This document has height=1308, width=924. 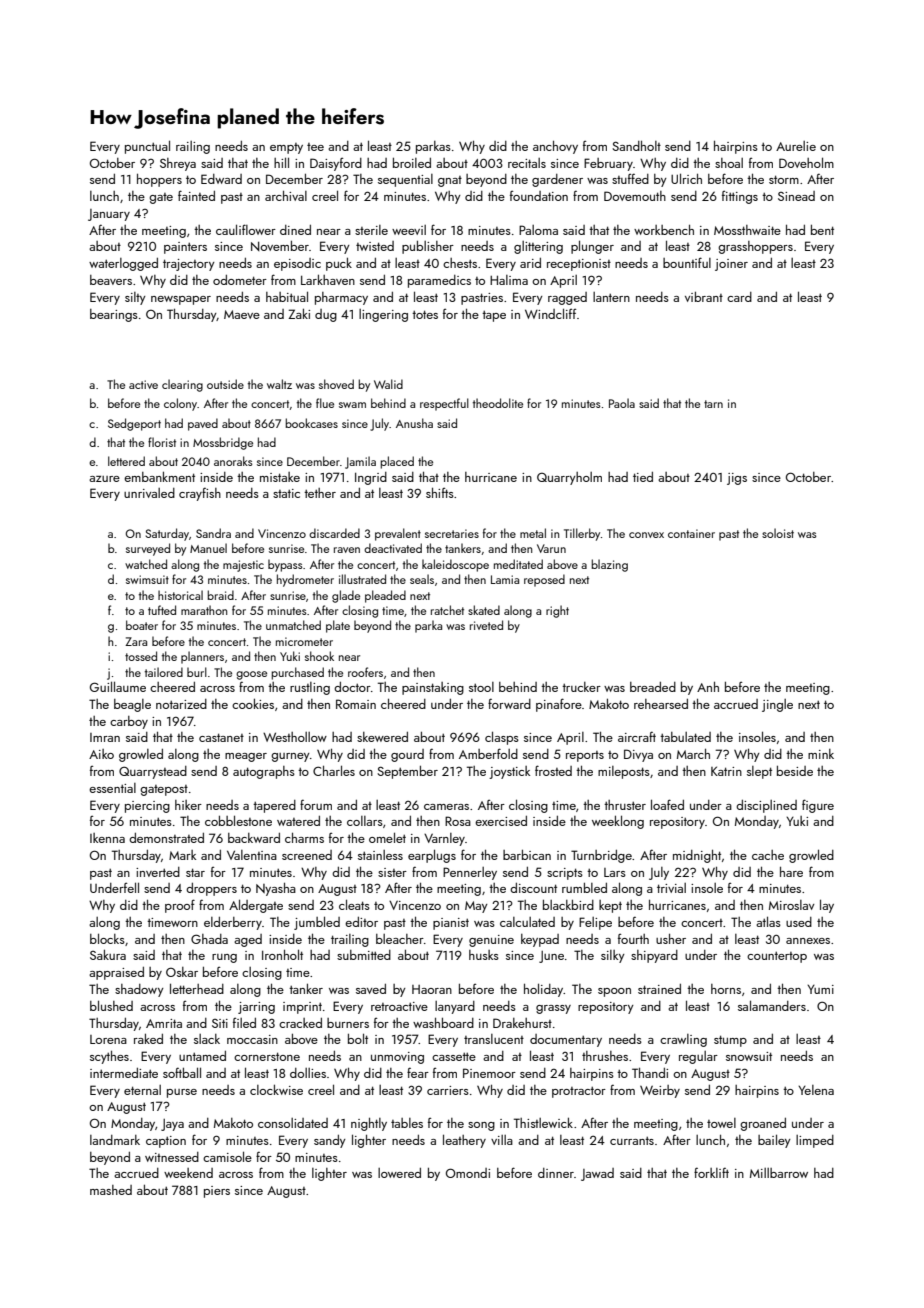 I want to click on sterile, so click(x=371, y=230).
